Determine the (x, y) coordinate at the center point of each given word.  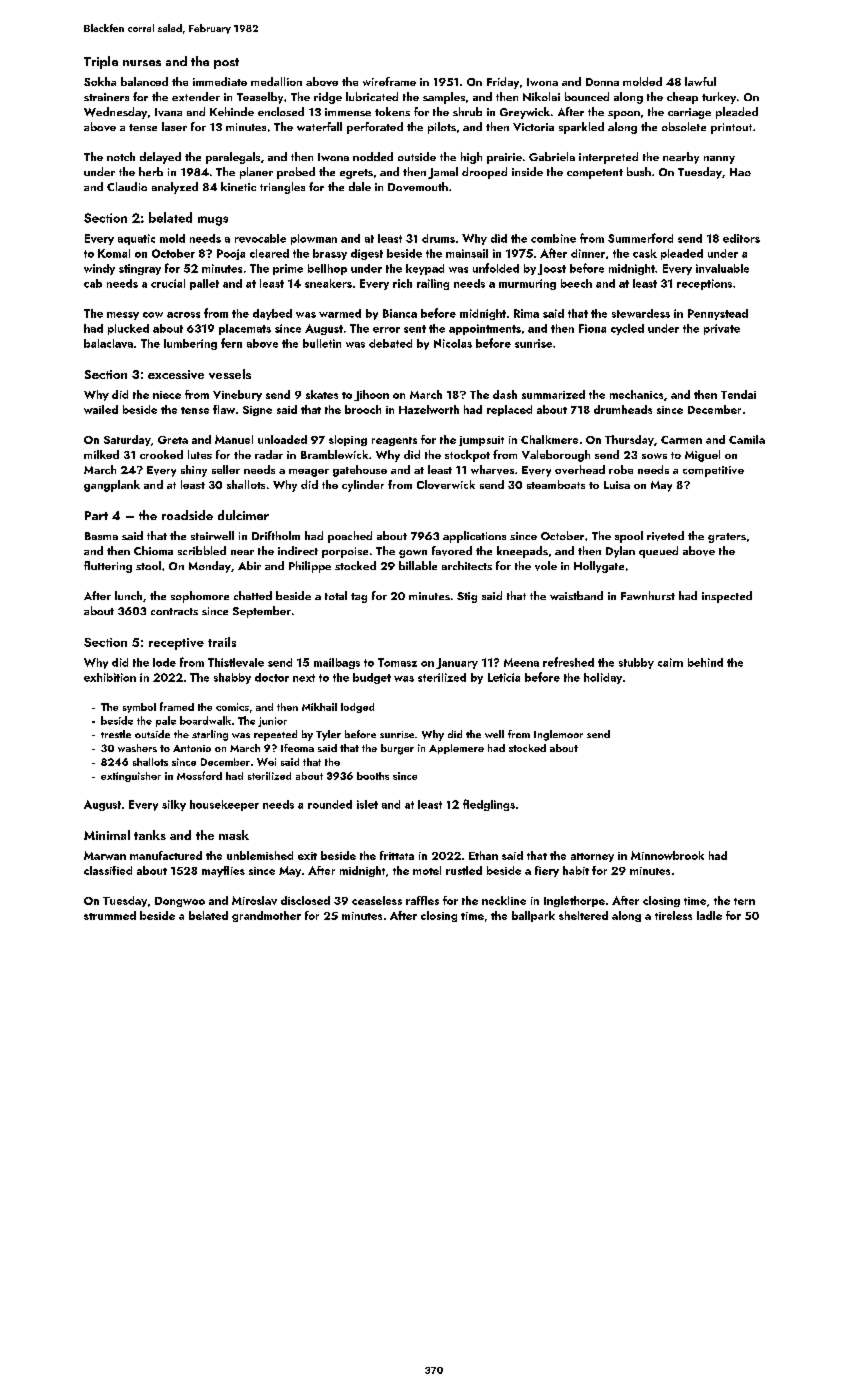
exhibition (110, 677)
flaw (224, 409)
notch (121, 156)
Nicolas (453, 343)
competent (595, 174)
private (722, 329)
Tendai (738, 394)
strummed (110, 915)
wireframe (389, 81)
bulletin (322, 343)
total (336, 595)
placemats (245, 329)
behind (705, 662)
